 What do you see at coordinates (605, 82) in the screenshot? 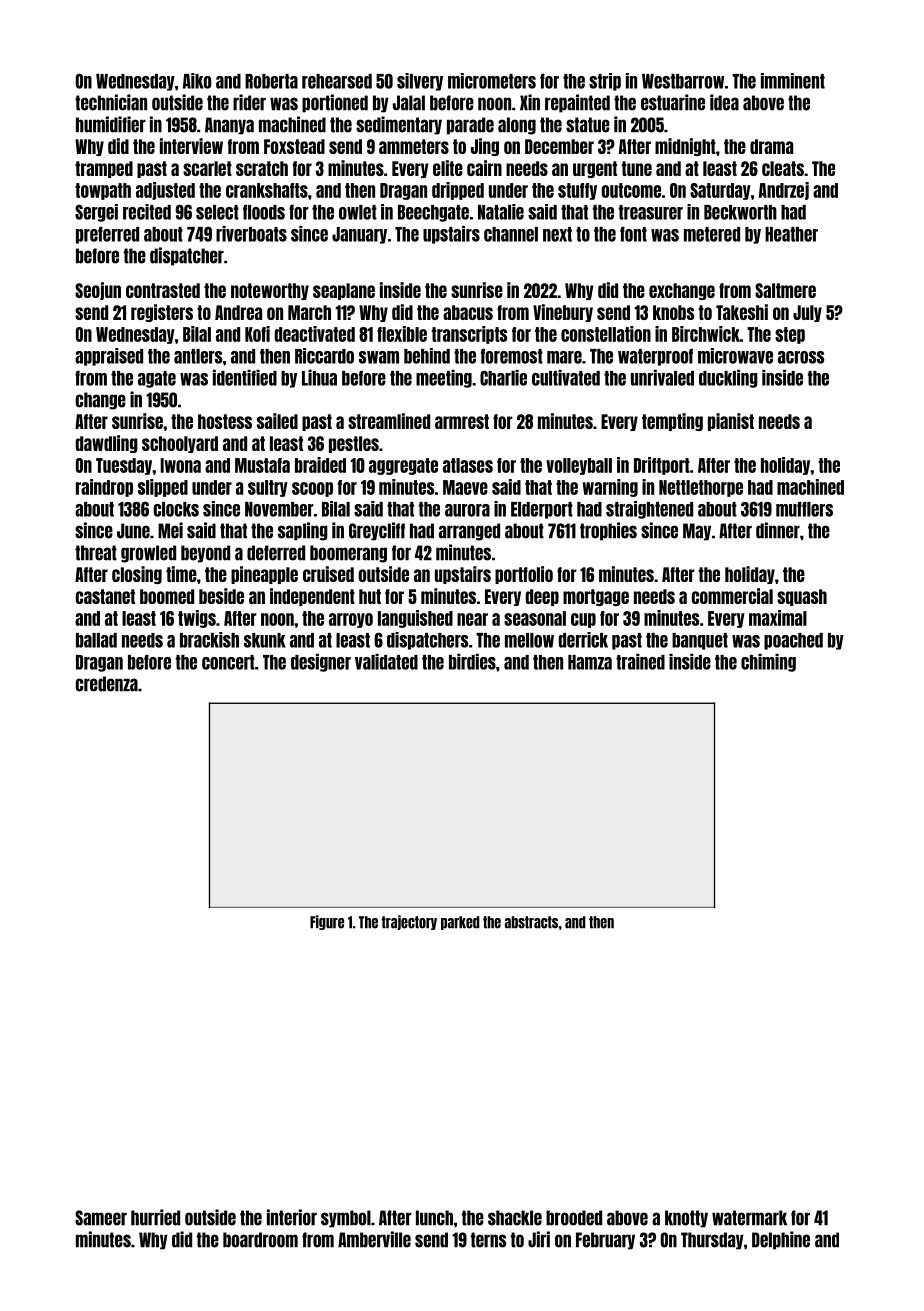
I see `strip` at bounding box center [605, 82].
